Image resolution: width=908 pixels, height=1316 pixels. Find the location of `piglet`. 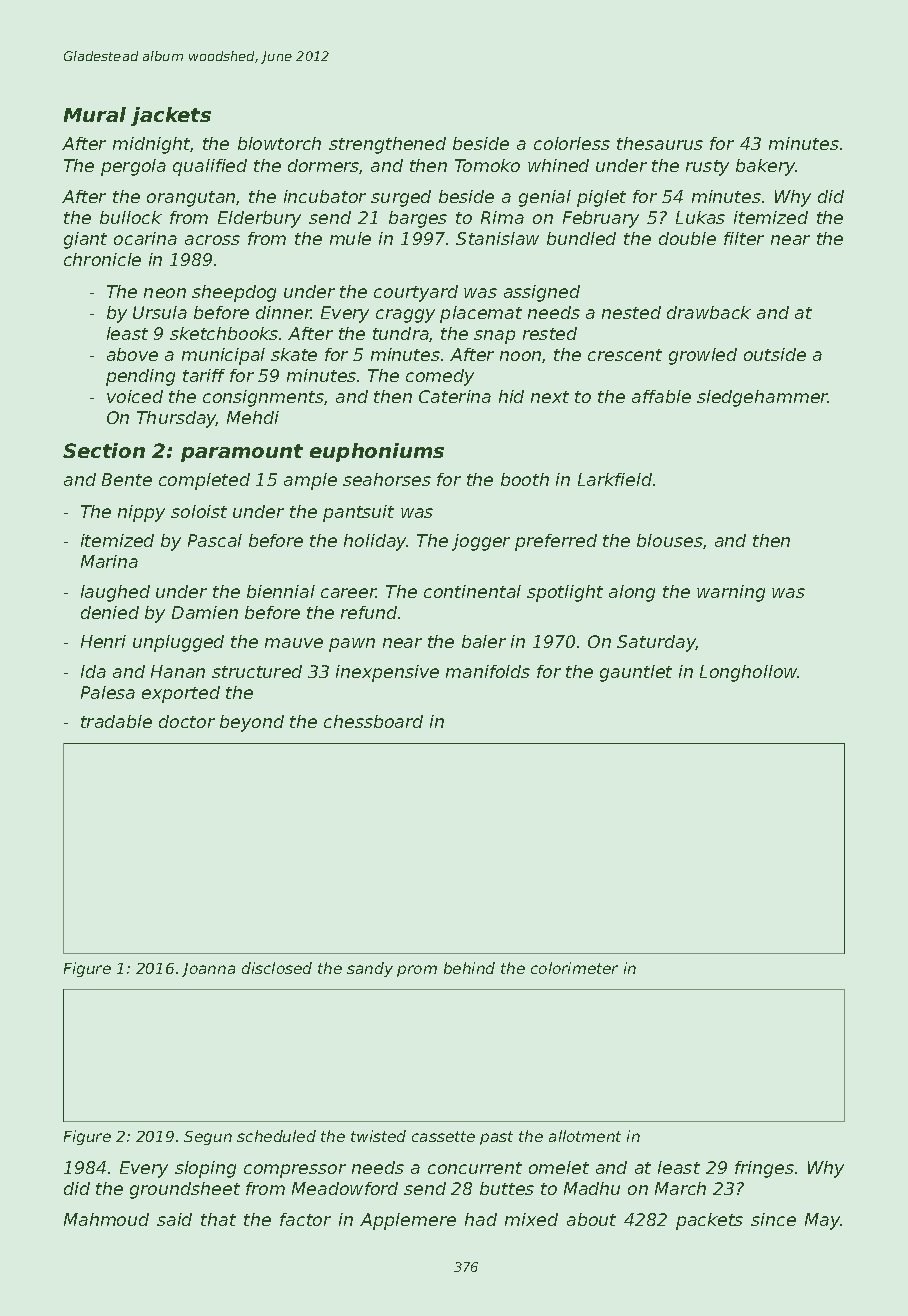

piglet is located at coordinates (601, 198).
